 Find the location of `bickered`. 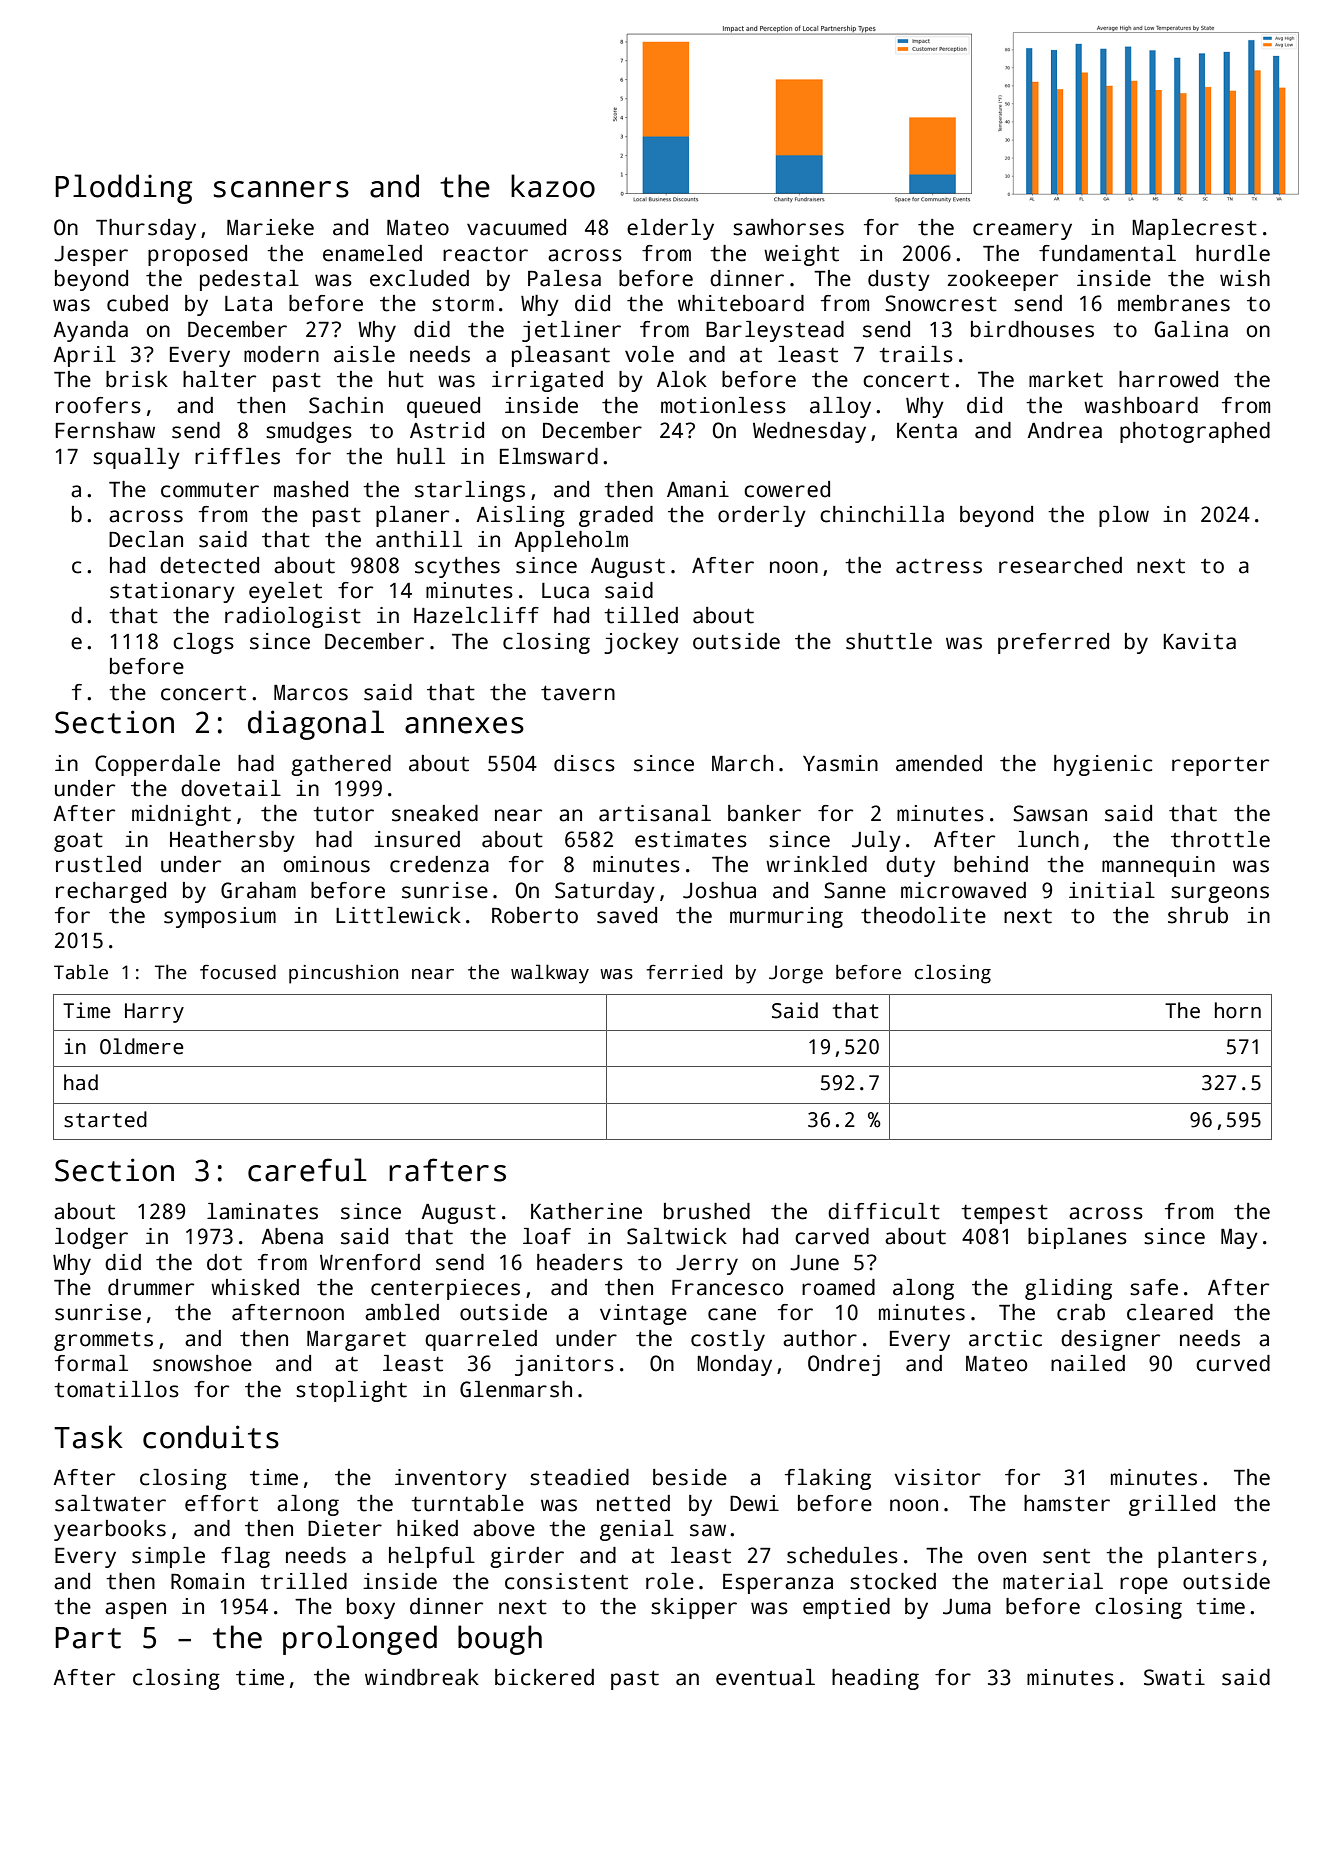

bickered is located at coordinates (544, 1677).
